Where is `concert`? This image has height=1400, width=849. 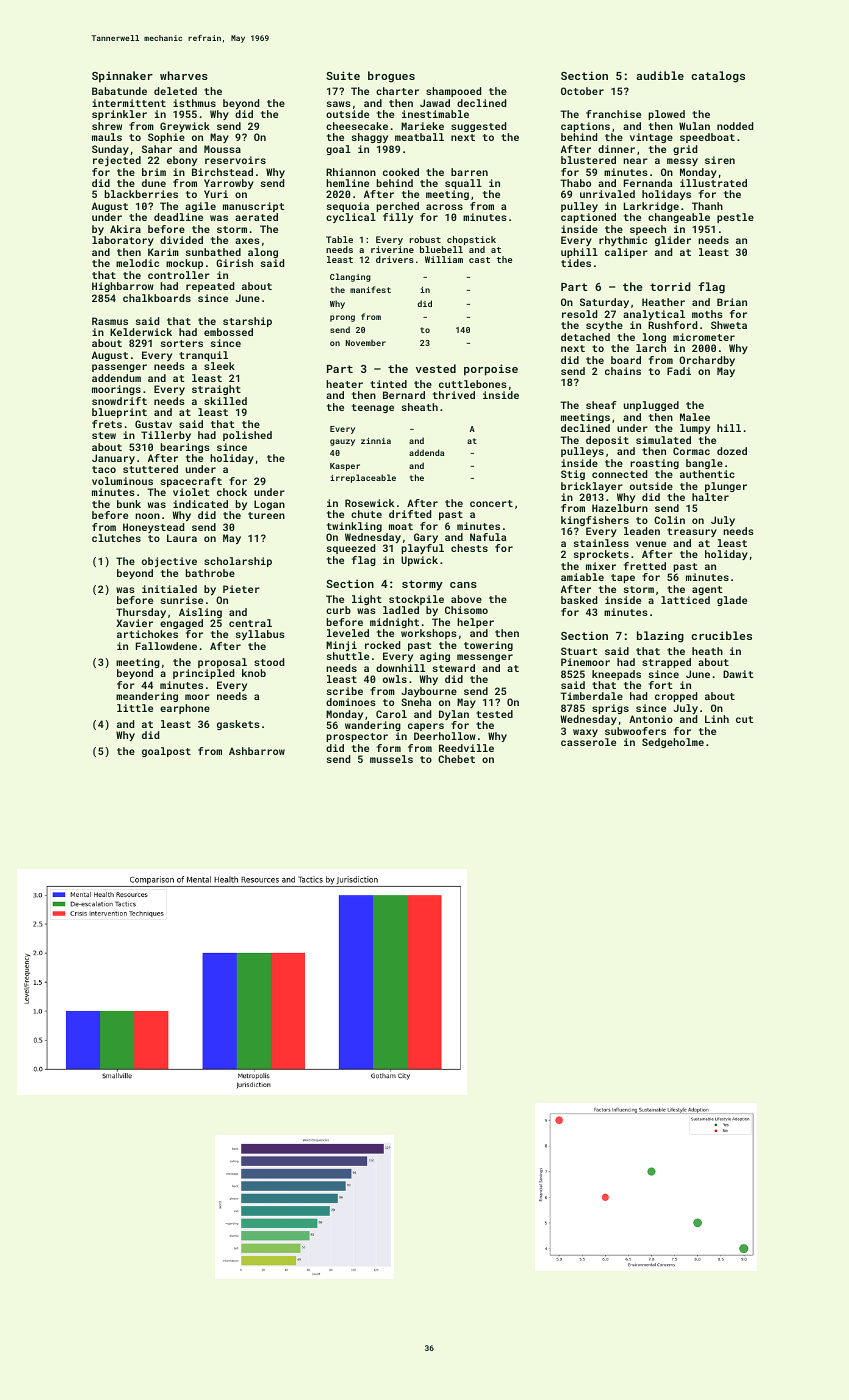
concert is located at coordinates (491, 503).
